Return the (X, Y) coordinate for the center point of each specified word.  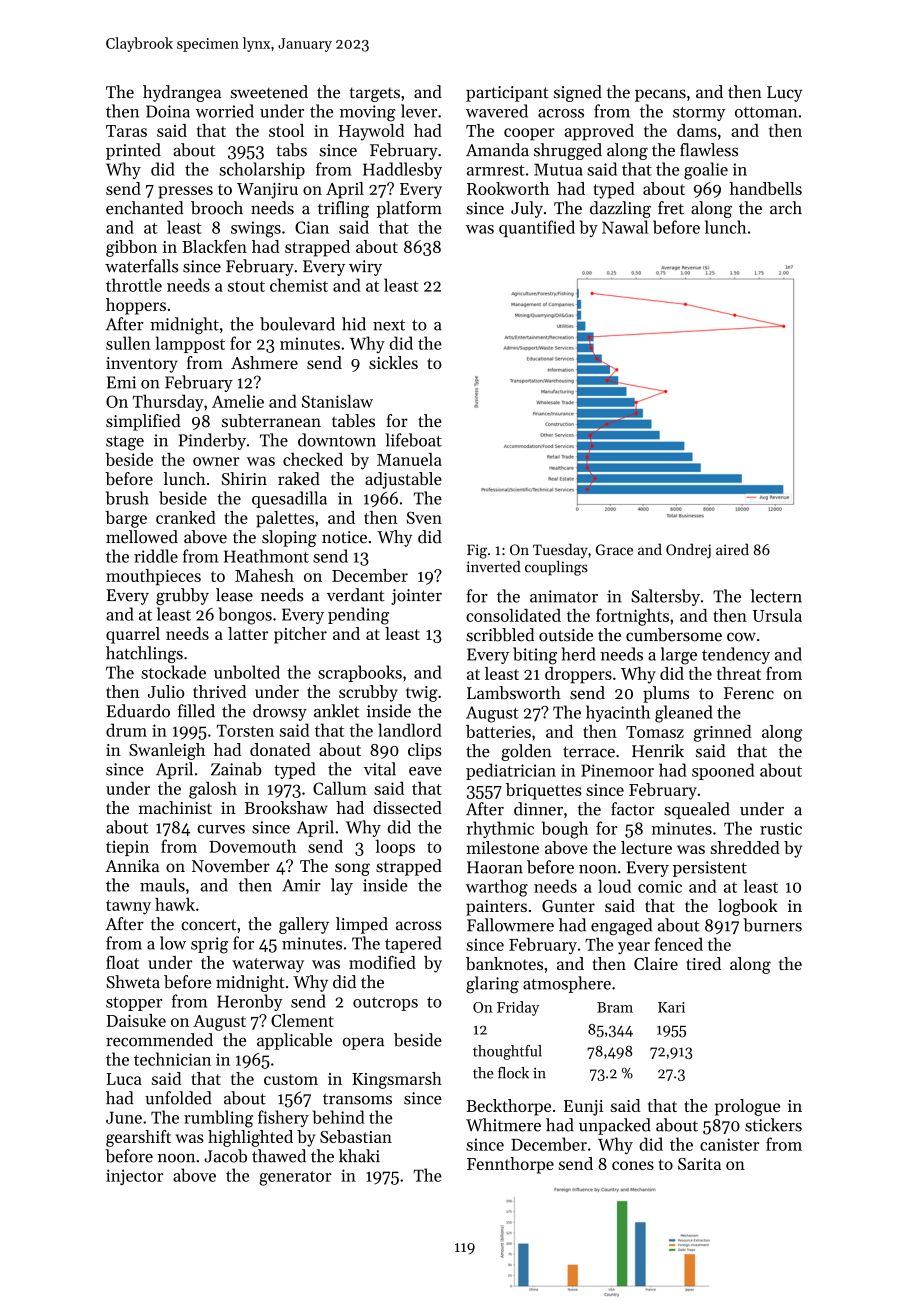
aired (732, 549)
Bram (615, 1007)
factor (632, 809)
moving (368, 113)
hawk (175, 904)
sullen (128, 343)
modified (382, 962)
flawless (709, 150)
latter (248, 633)
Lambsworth (514, 693)
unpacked (615, 1126)
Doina (168, 111)
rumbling (219, 1119)
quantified (537, 228)
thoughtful (507, 1052)
